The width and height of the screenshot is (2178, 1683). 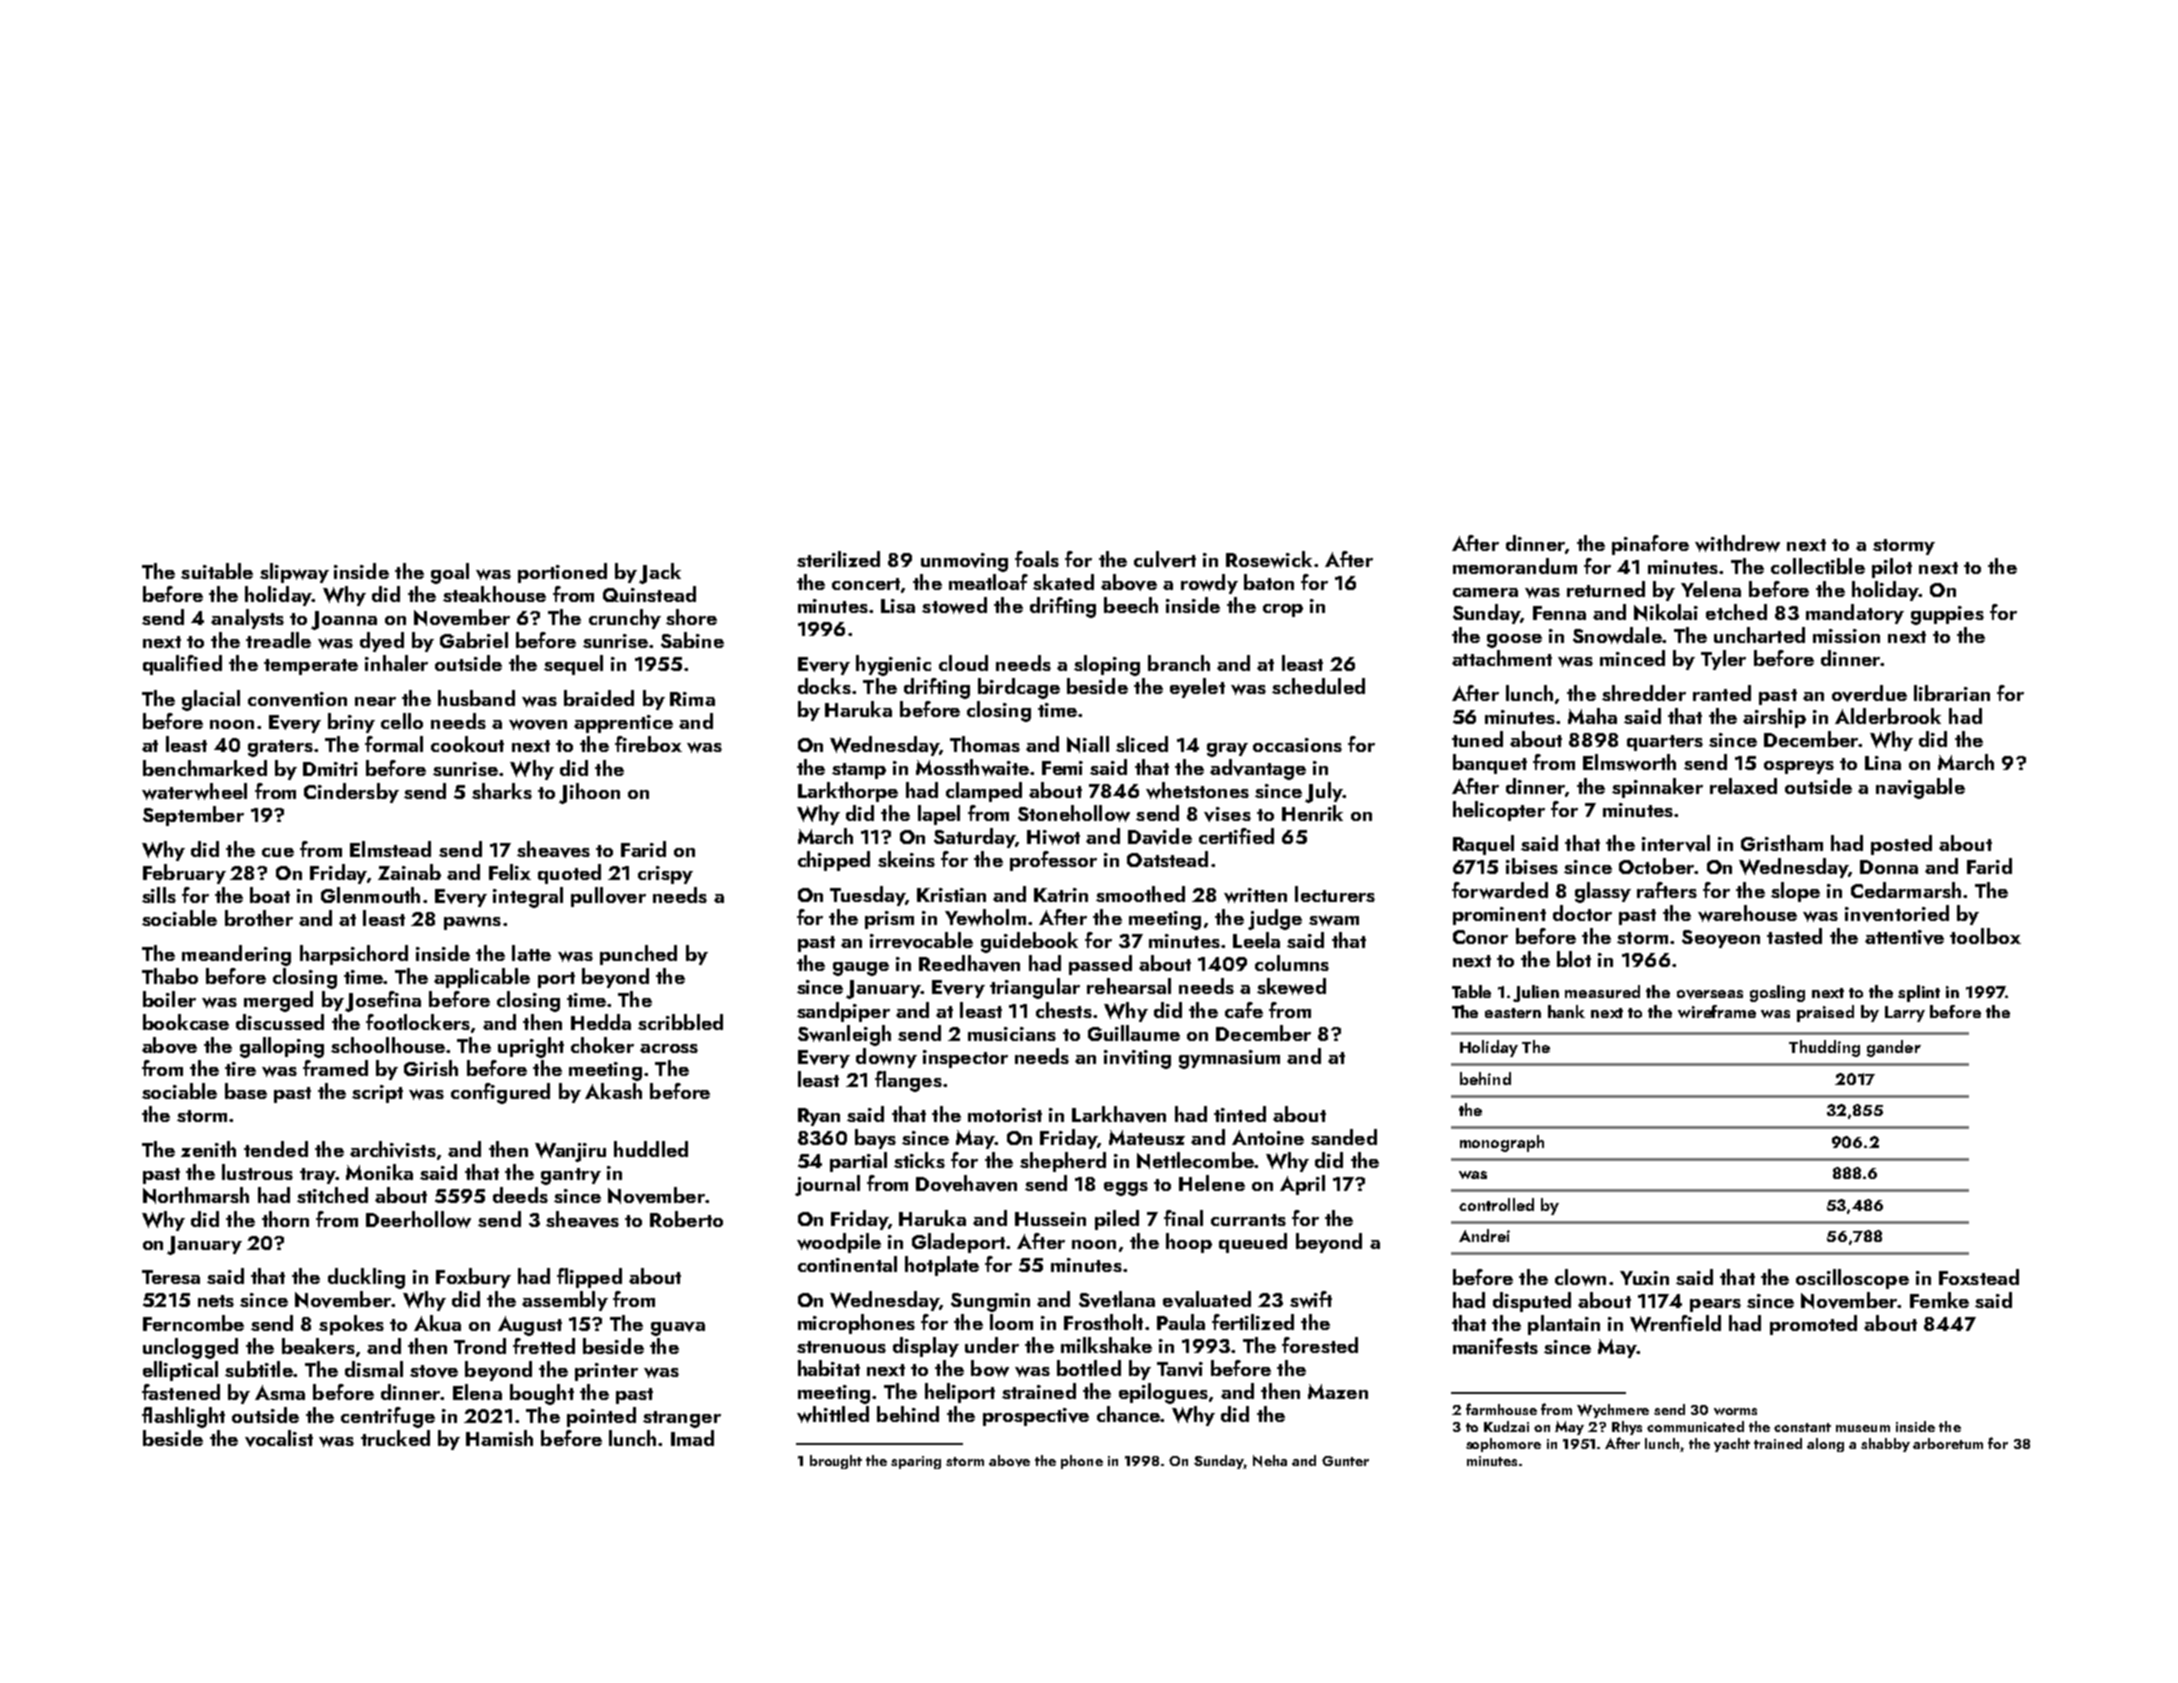 What do you see at coordinates (182, 665) in the screenshot?
I see `qualified` at bounding box center [182, 665].
